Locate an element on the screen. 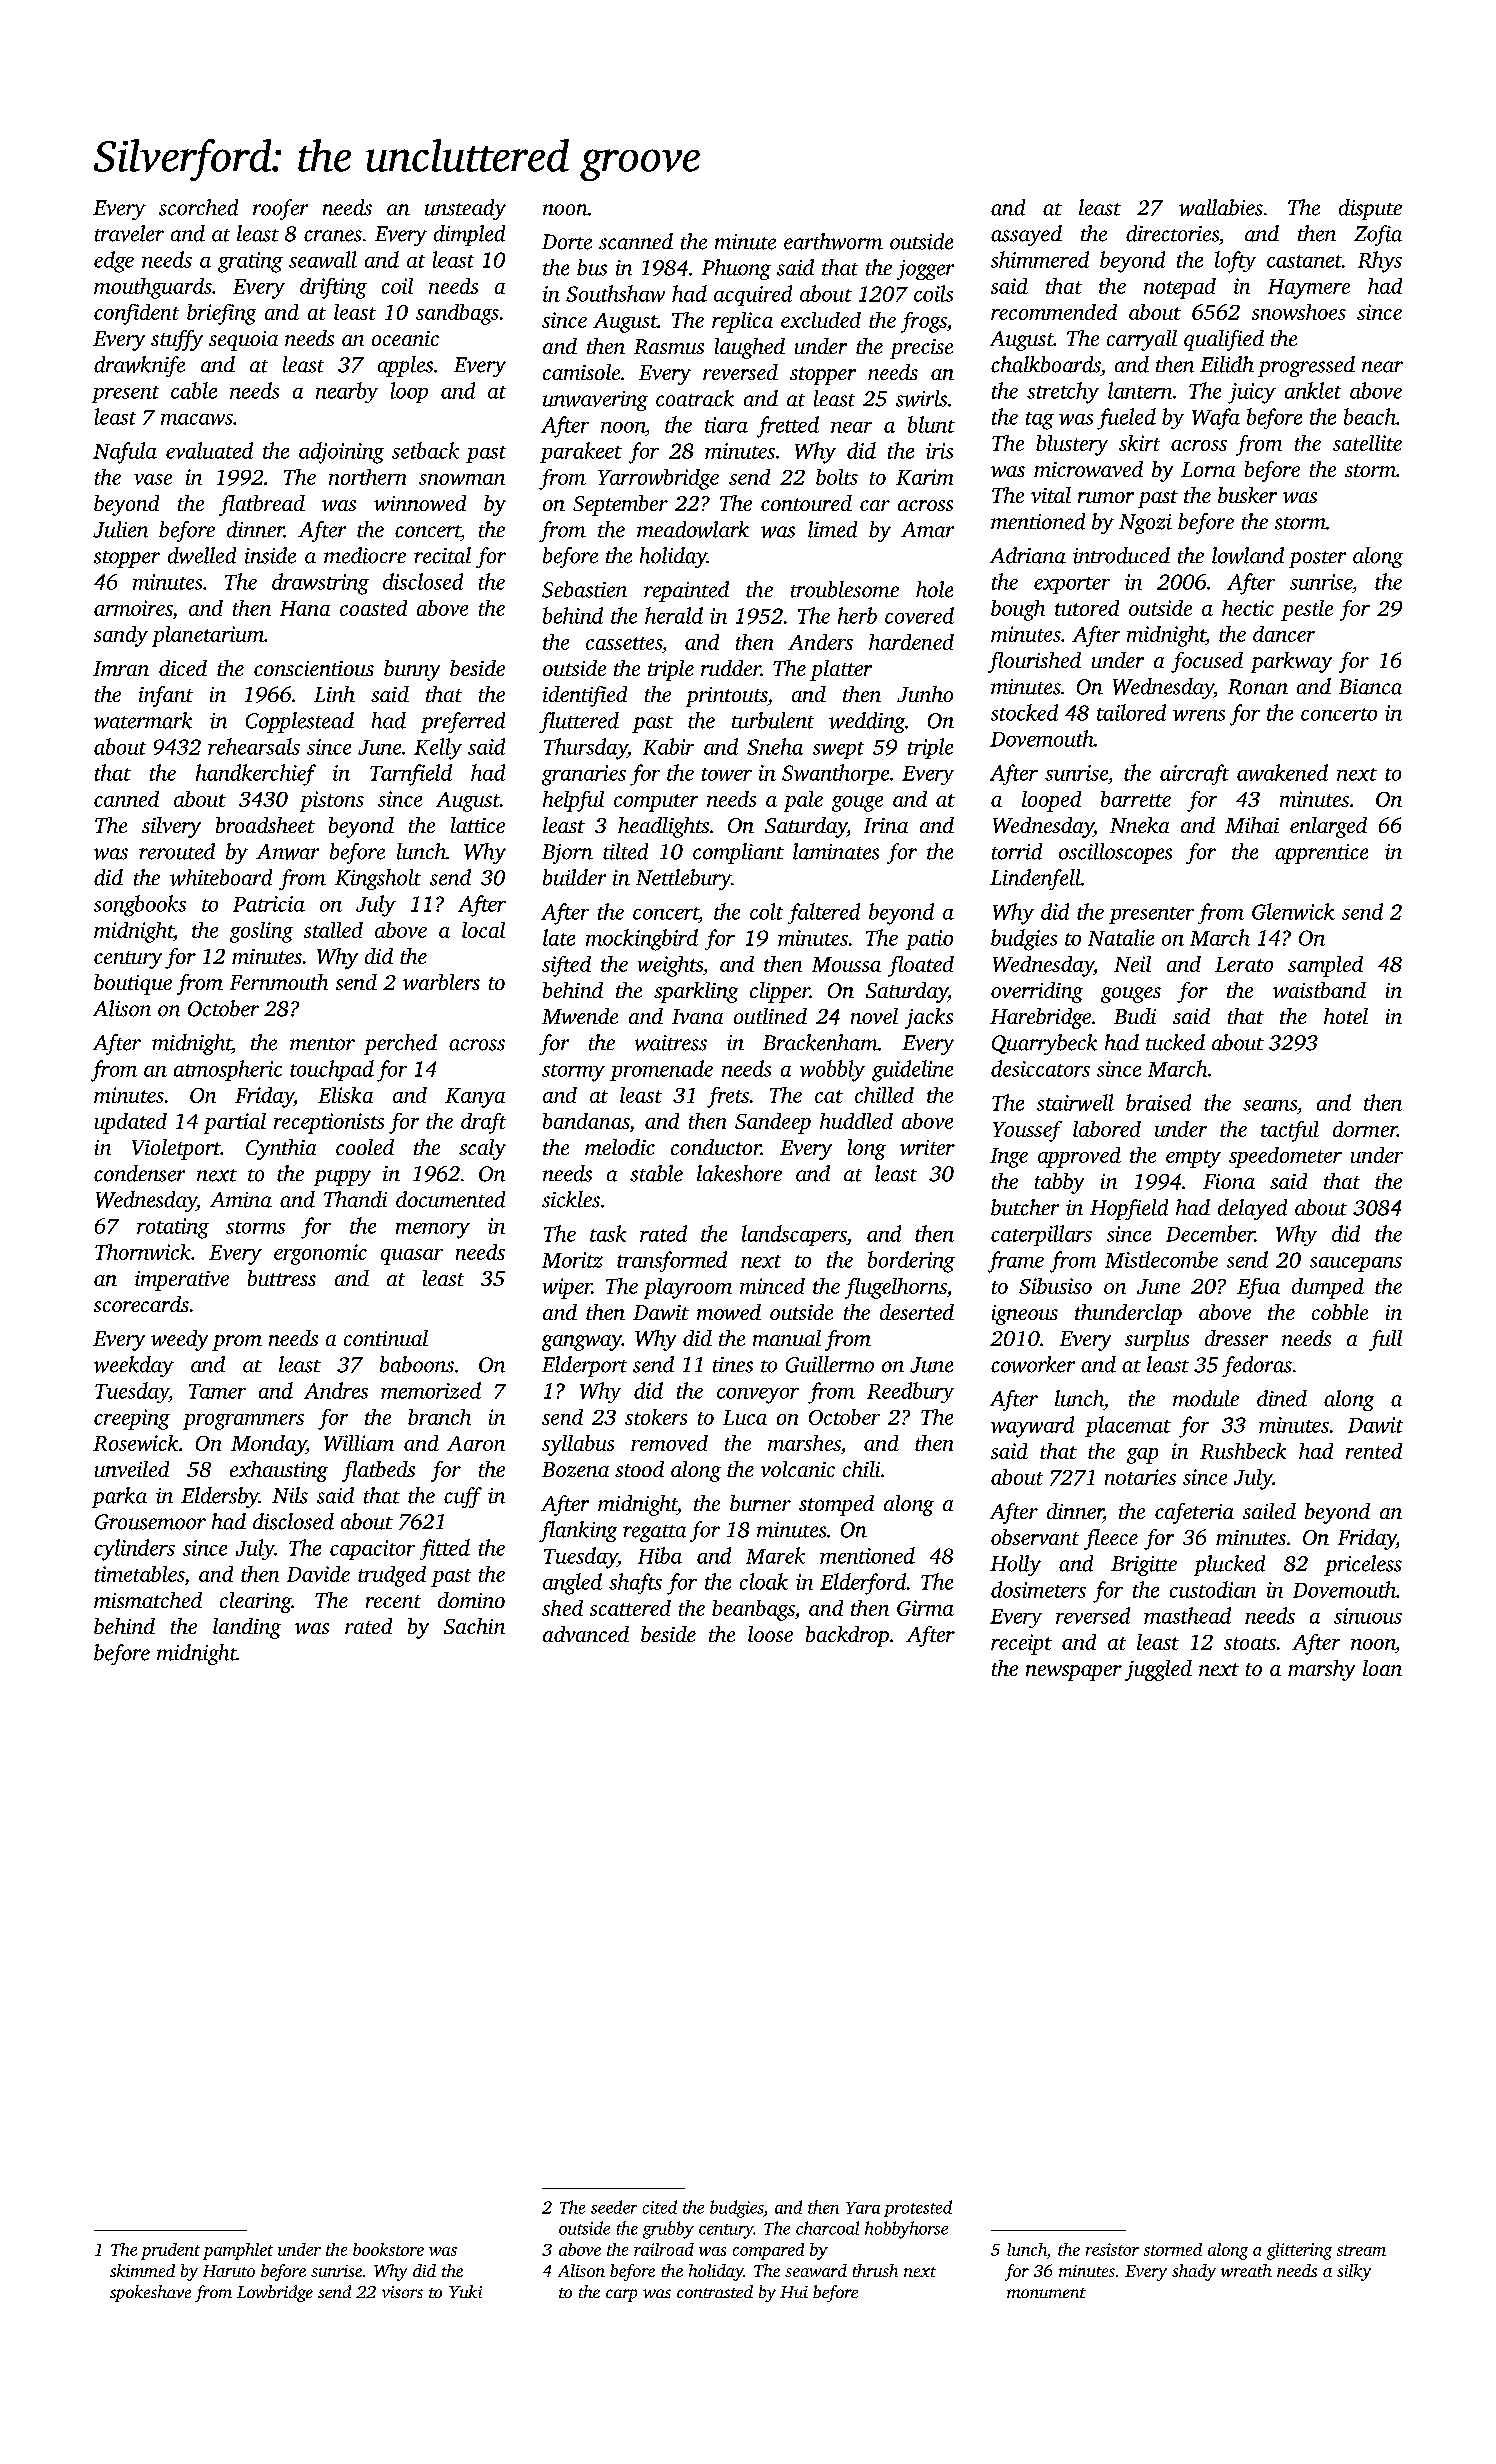 The height and width of the screenshot is (2464, 1496). bookstore is located at coordinates (388, 2249).
